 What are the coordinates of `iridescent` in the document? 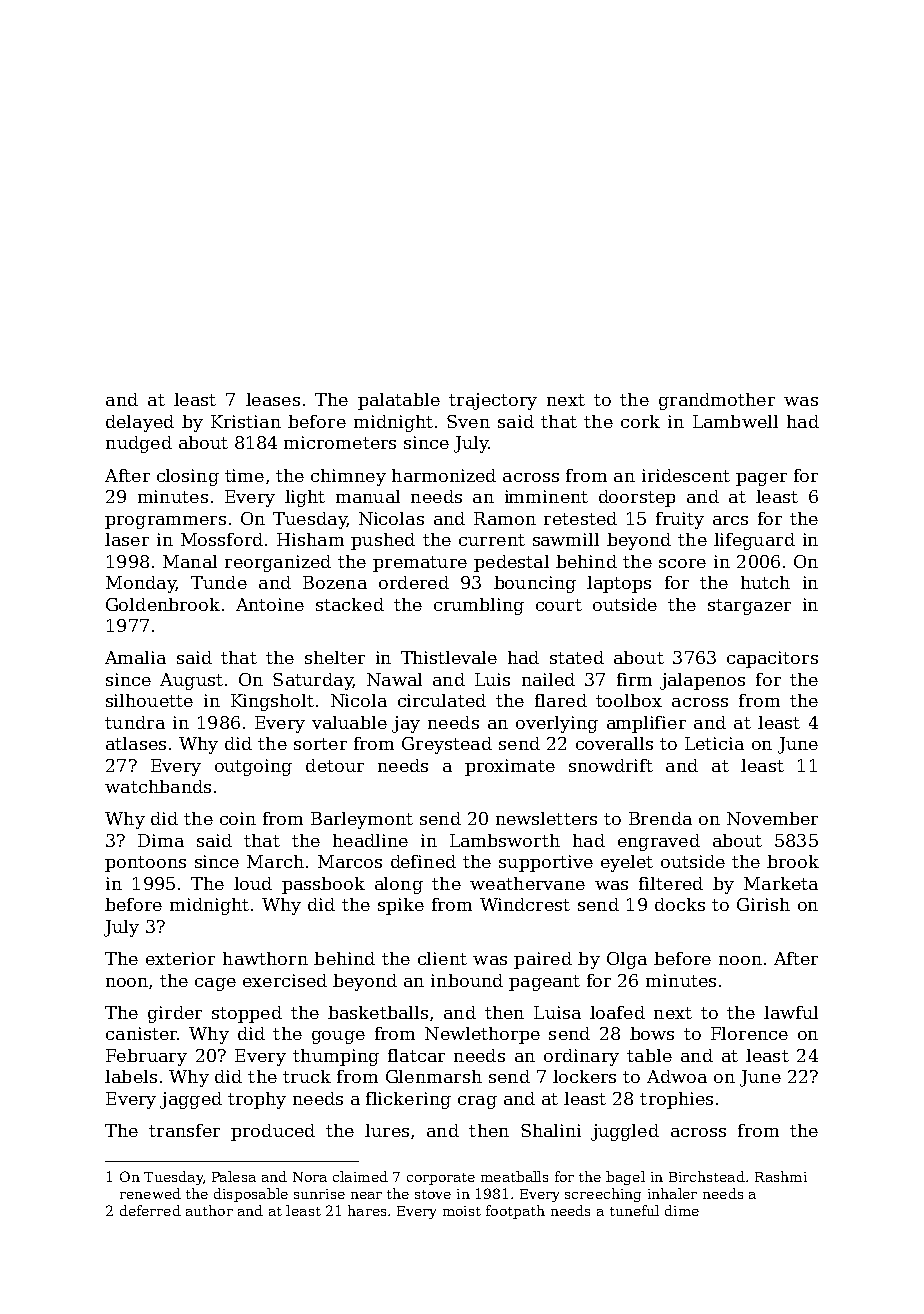 It's located at (686, 475).
